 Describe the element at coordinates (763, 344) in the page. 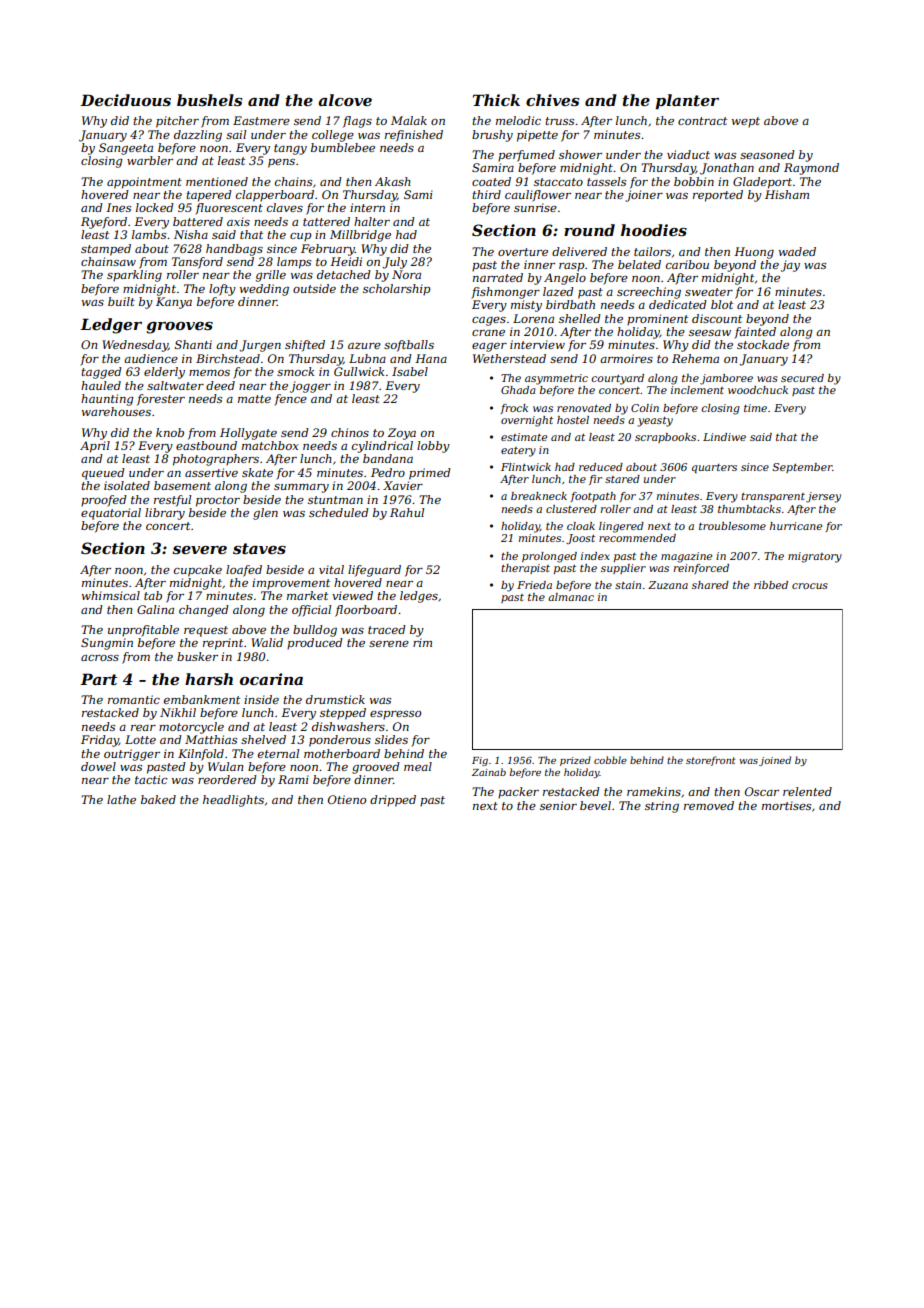

I see `stockade` at that location.
